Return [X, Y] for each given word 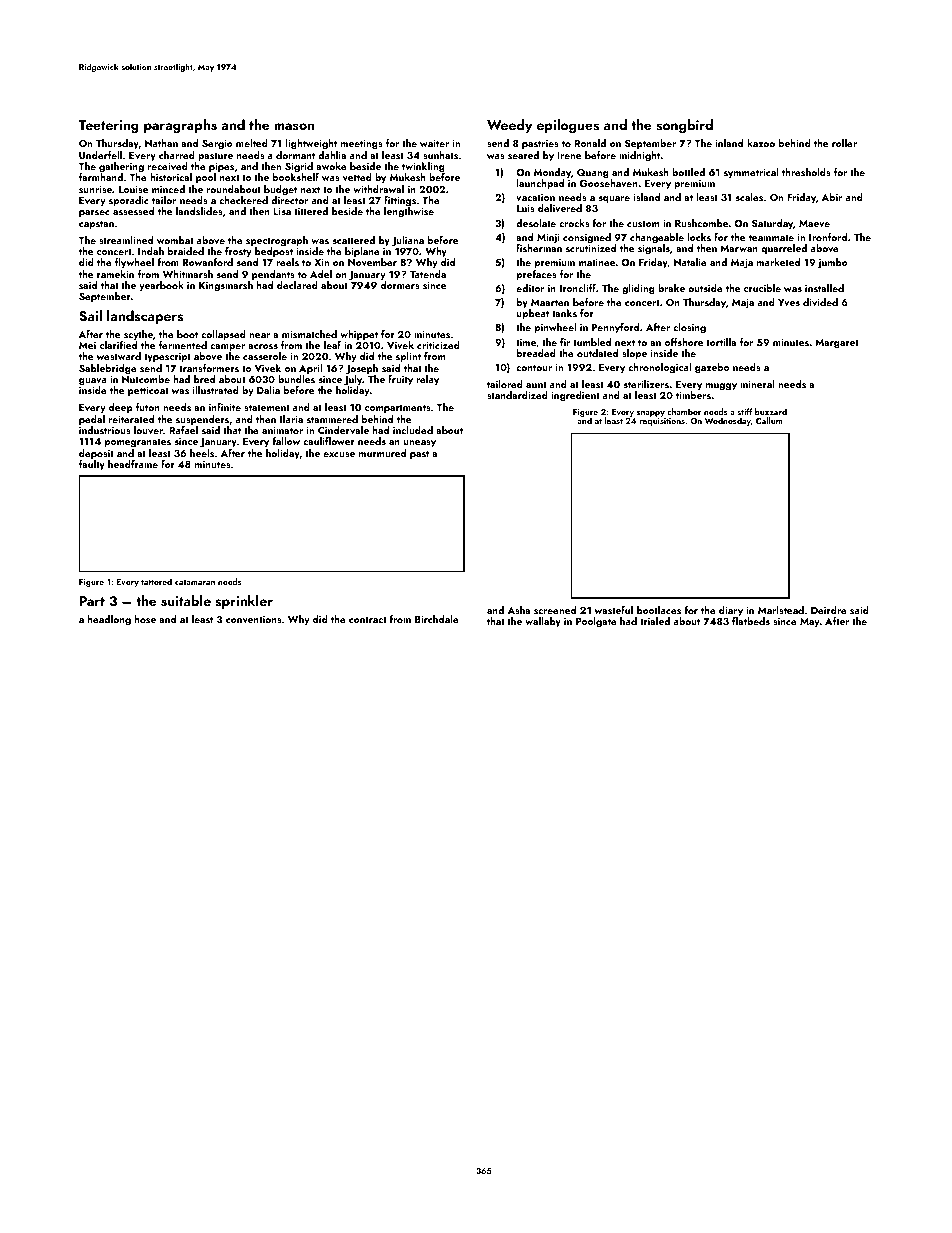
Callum [769, 420]
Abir [832, 197]
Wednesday [727, 421]
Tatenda [428, 274]
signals [654, 249]
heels [202, 453]
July [353, 381]
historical [171, 177]
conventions [254, 619]
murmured [382, 453]
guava [93, 382]
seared [523, 155]
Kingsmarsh [226, 286]
